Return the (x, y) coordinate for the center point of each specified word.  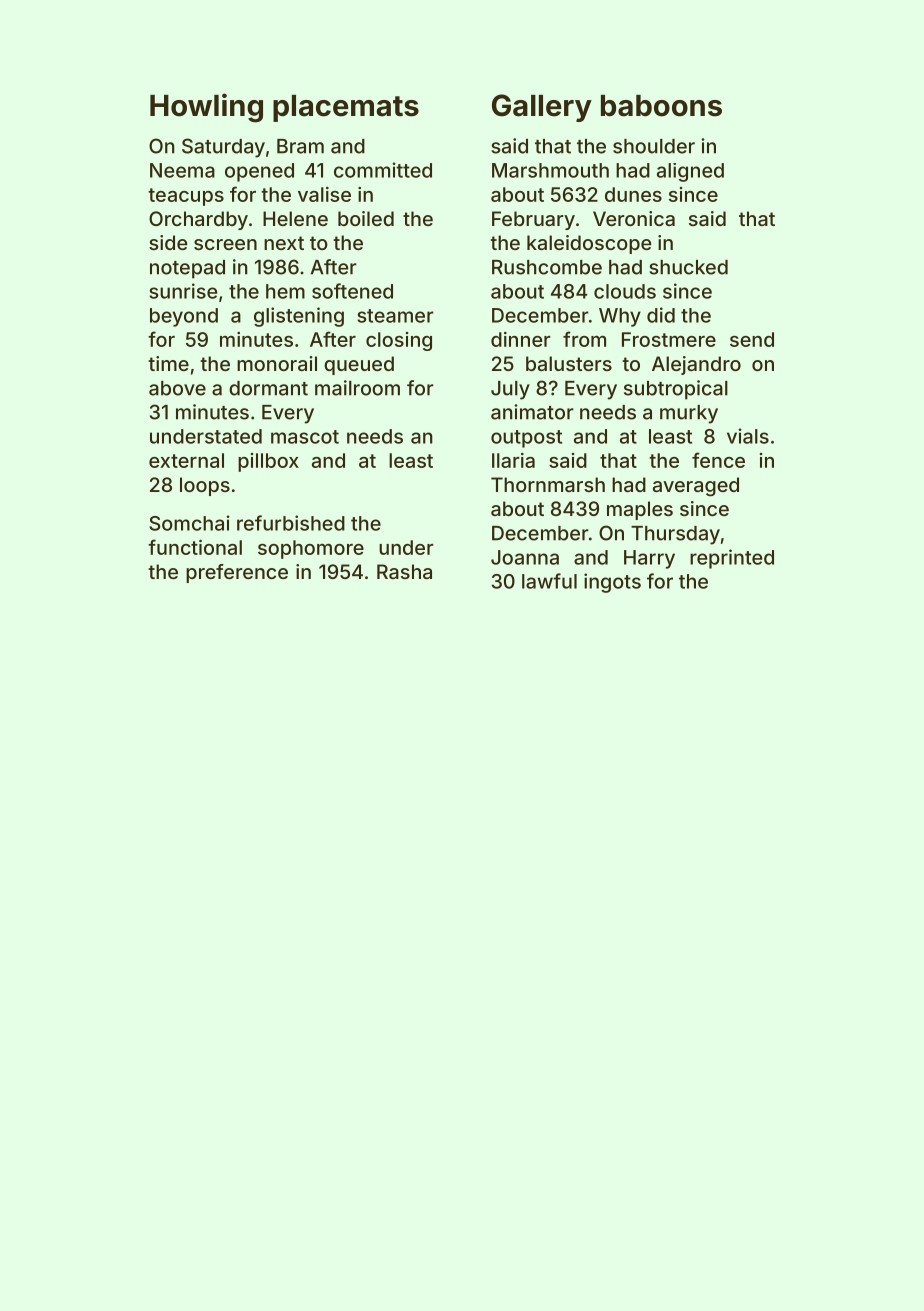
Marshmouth (550, 170)
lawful (549, 581)
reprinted (732, 559)
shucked (688, 267)
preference (237, 573)
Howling (206, 108)
